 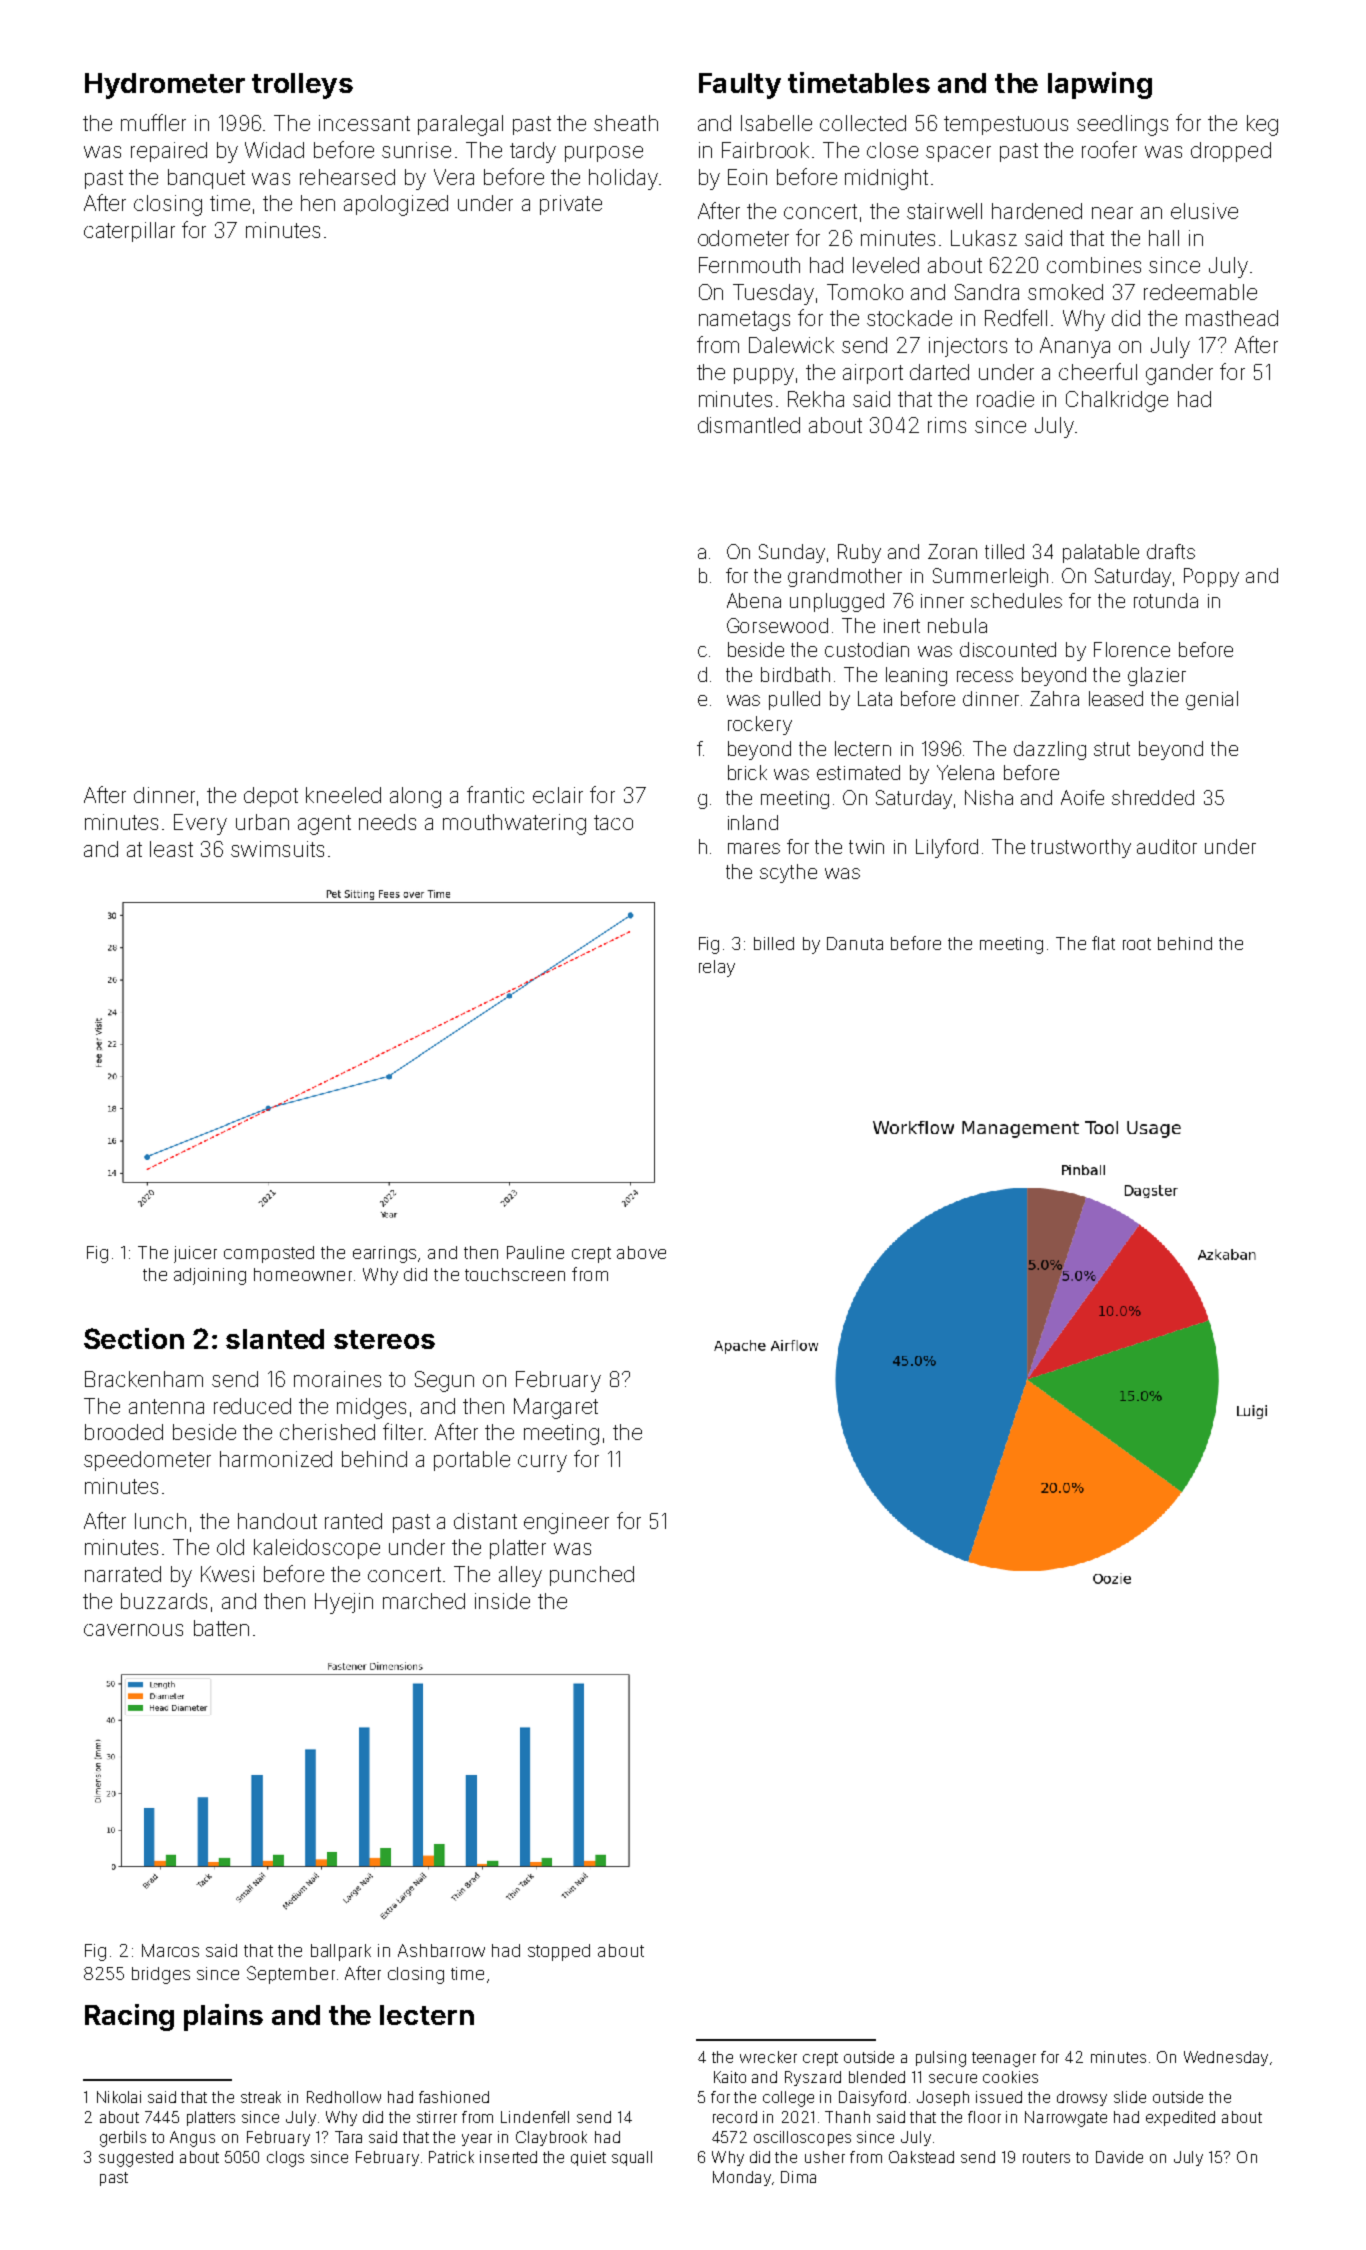 I want to click on Hydrometer, so click(x=165, y=86).
